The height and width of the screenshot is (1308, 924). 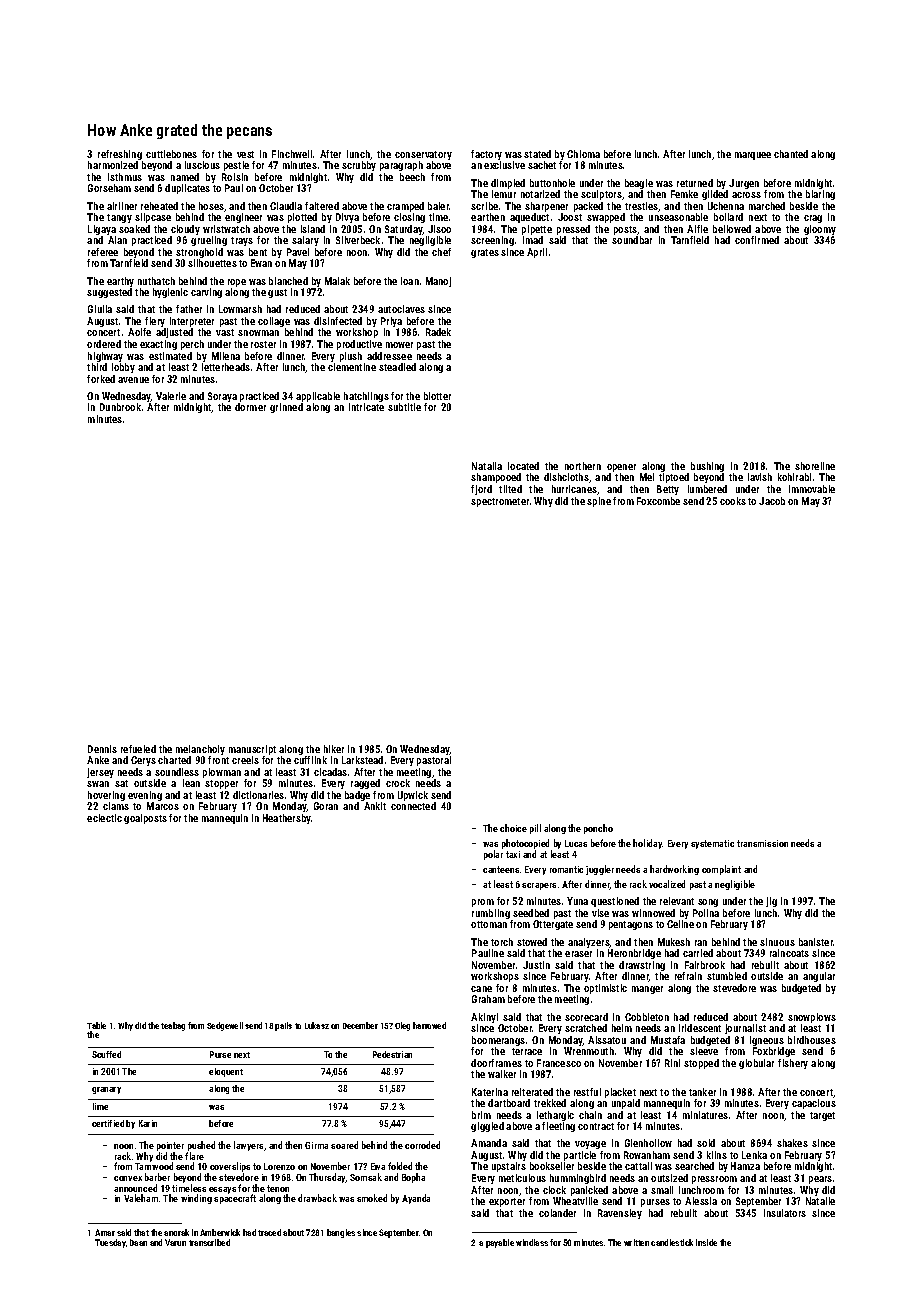 I want to click on snowman, so click(x=258, y=333).
